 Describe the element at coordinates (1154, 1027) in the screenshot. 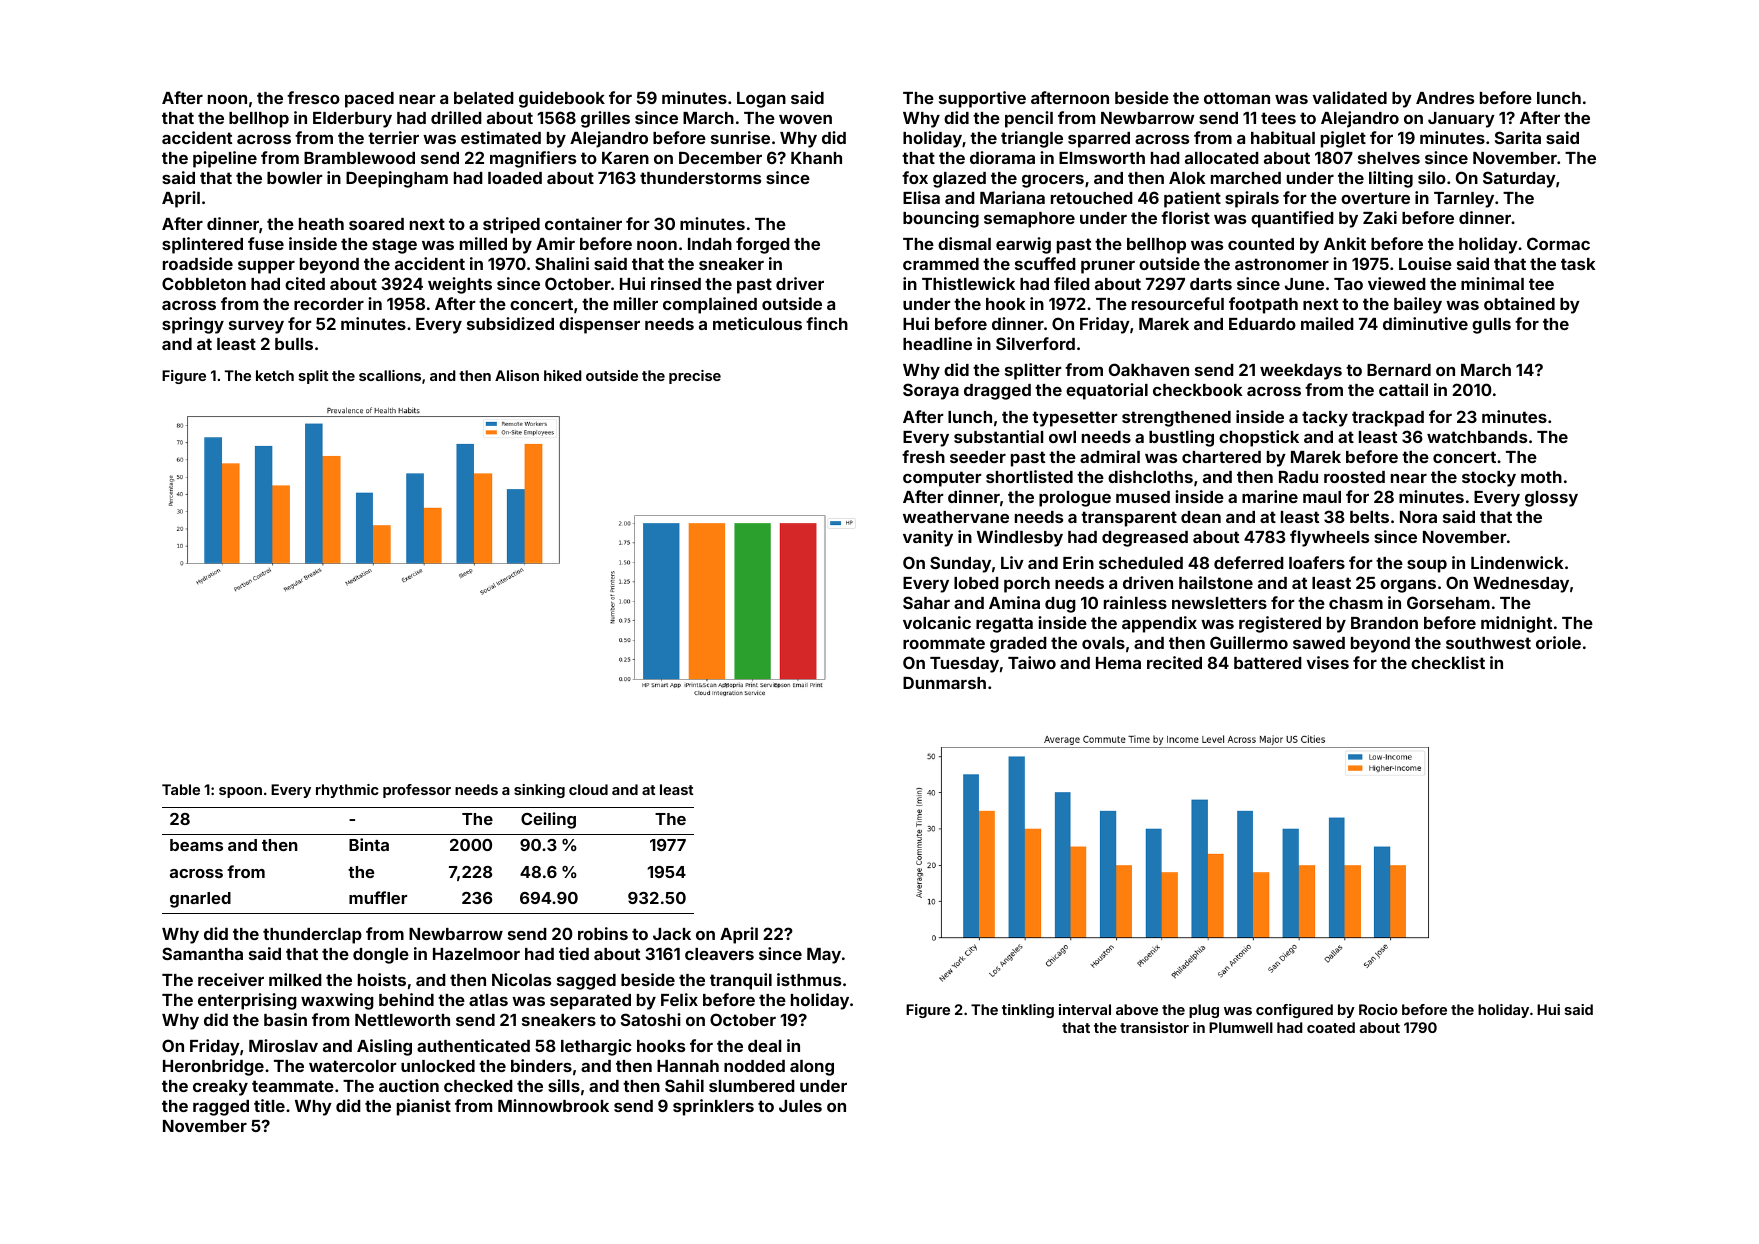

I see `transistor` at that location.
